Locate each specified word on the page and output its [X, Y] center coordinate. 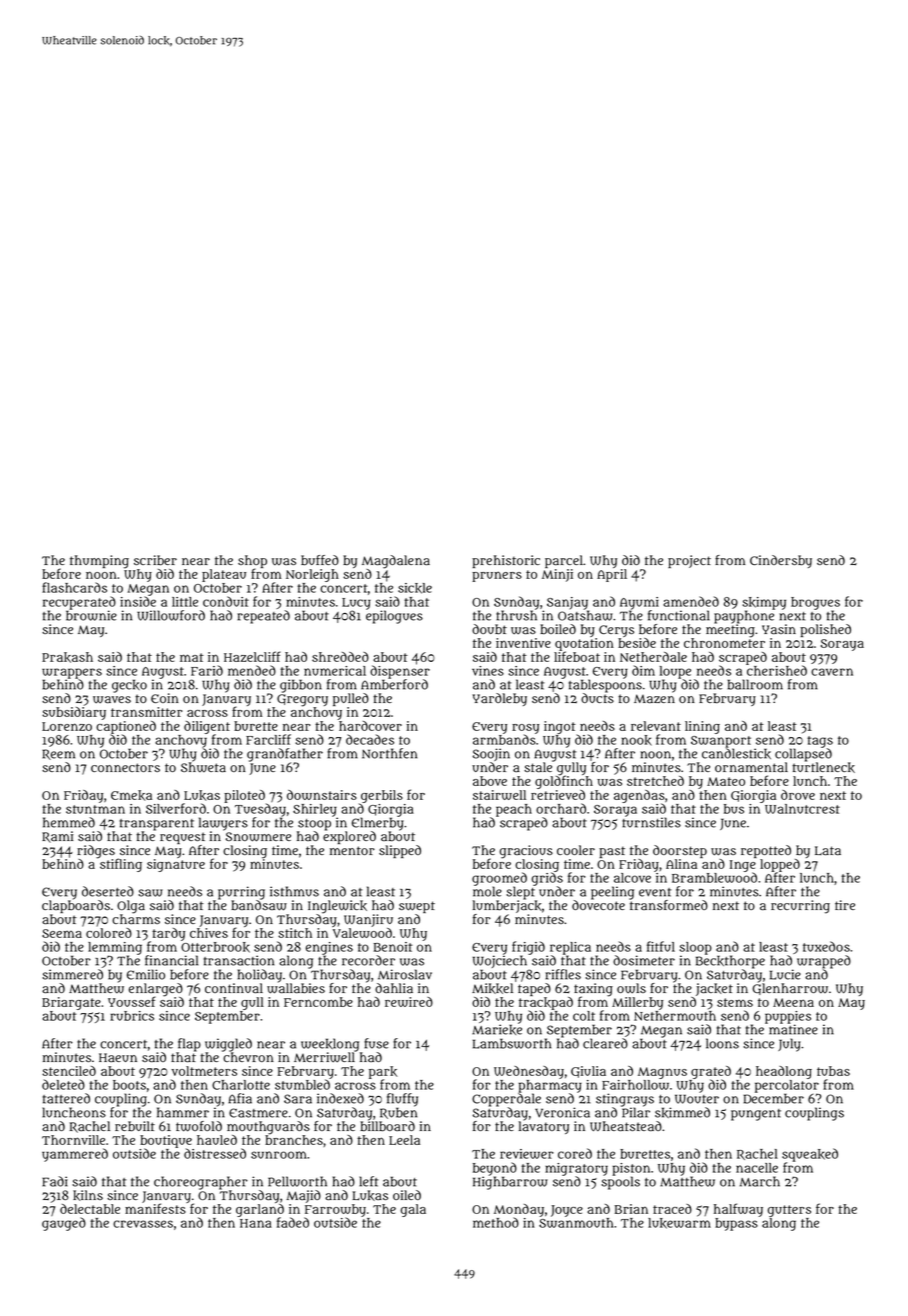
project [689, 561]
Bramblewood [714, 877]
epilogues [394, 617]
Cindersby [781, 561]
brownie [91, 615]
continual [234, 988]
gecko [129, 686]
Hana [256, 1223]
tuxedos [826, 946]
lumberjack [507, 906]
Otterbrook [215, 947]
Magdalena [396, 562]
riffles [563, 974]
